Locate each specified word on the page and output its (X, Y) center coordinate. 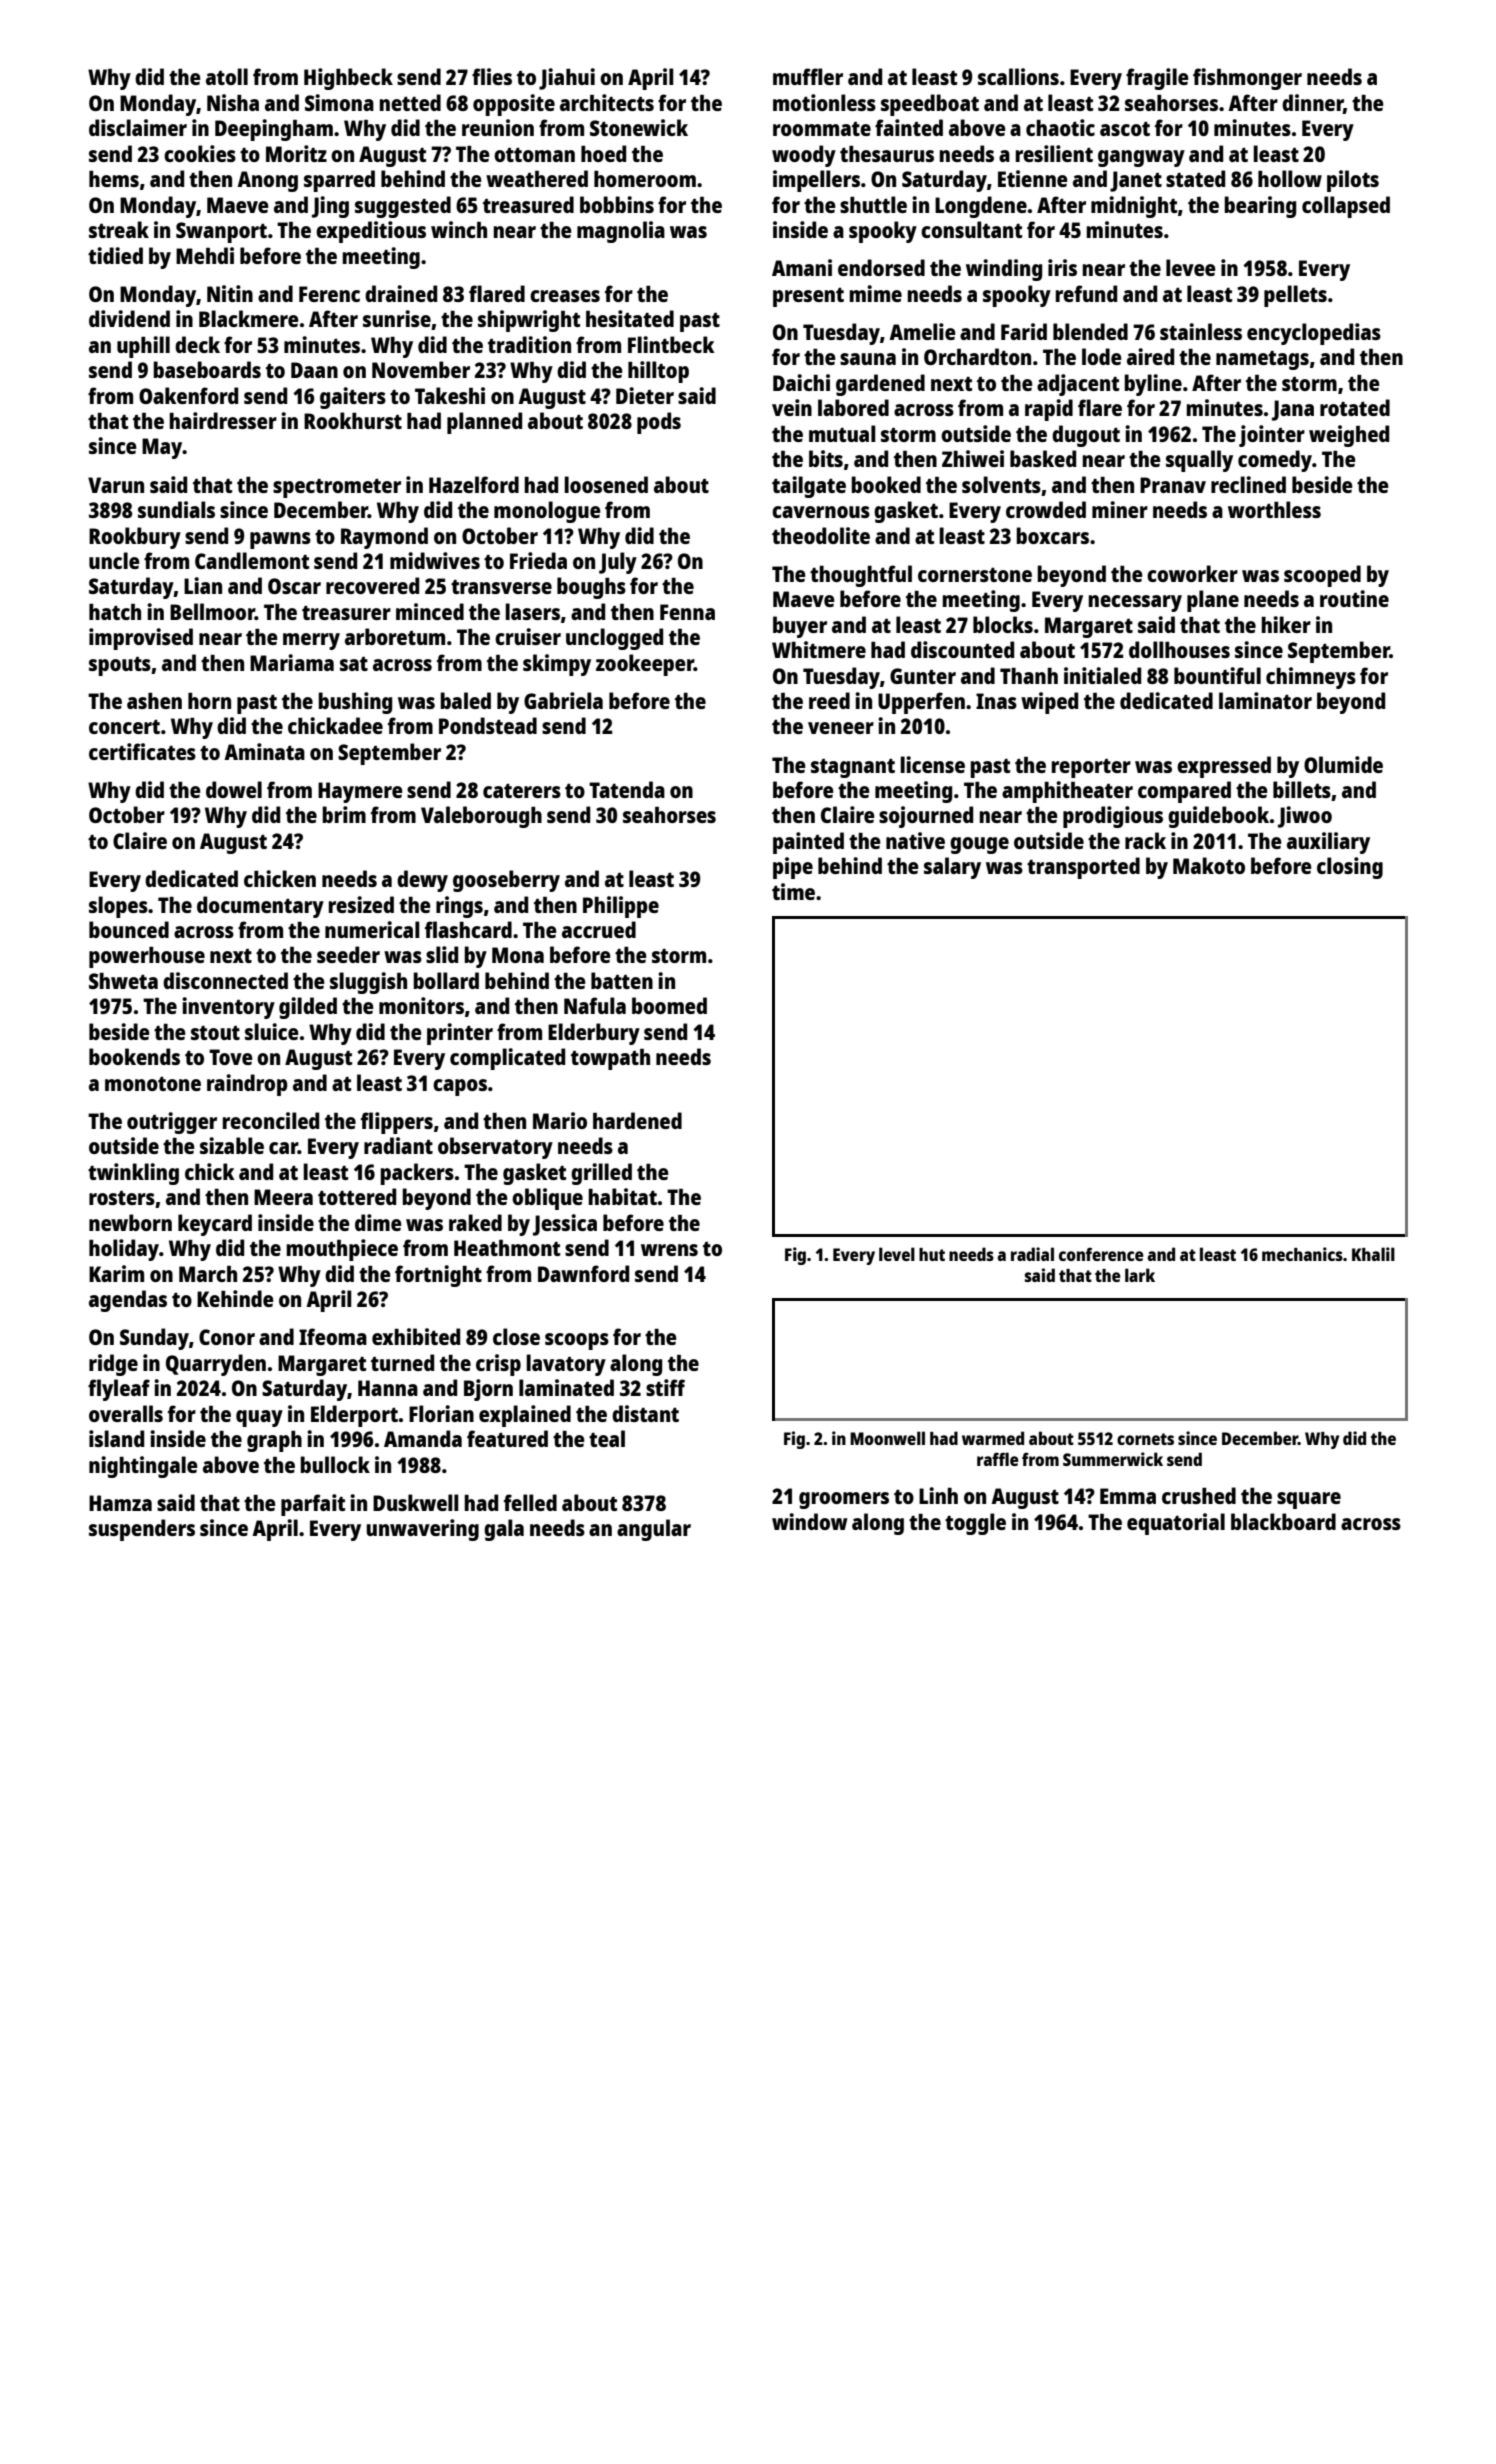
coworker (1192, 573)
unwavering (422, 1530)
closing (1350, 868)
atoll (227, 76)
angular (654, 1530)
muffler (808, 76)
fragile (1157, 79)
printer (460, 1034)
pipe (793, 868)
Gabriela (563, 700)
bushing (355, 703)
